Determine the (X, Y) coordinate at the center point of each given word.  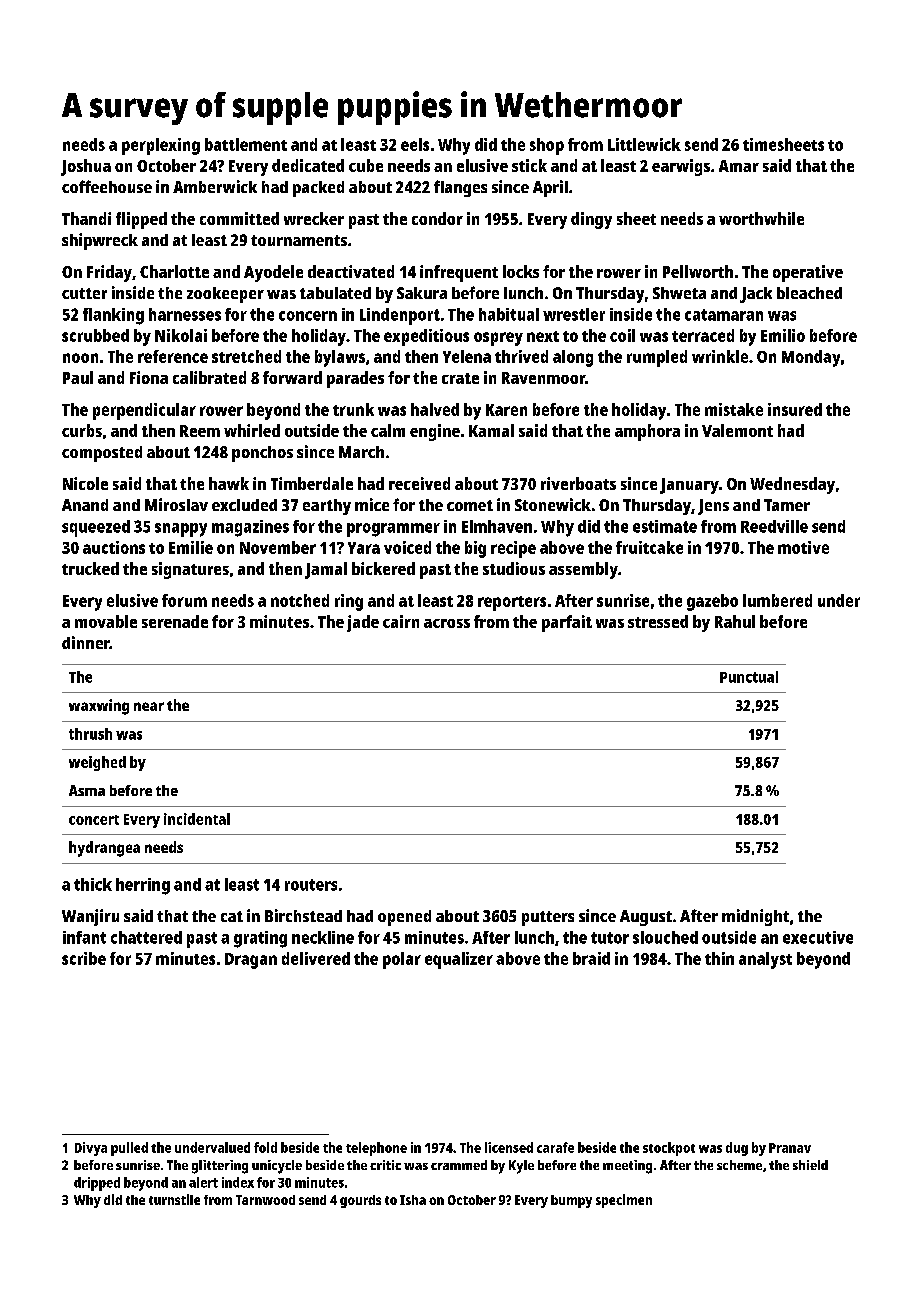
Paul (78, 377)
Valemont (737, 430)
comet (470, 505)
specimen (624, 1201)
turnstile (174, 1199)
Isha (413, 1200)
